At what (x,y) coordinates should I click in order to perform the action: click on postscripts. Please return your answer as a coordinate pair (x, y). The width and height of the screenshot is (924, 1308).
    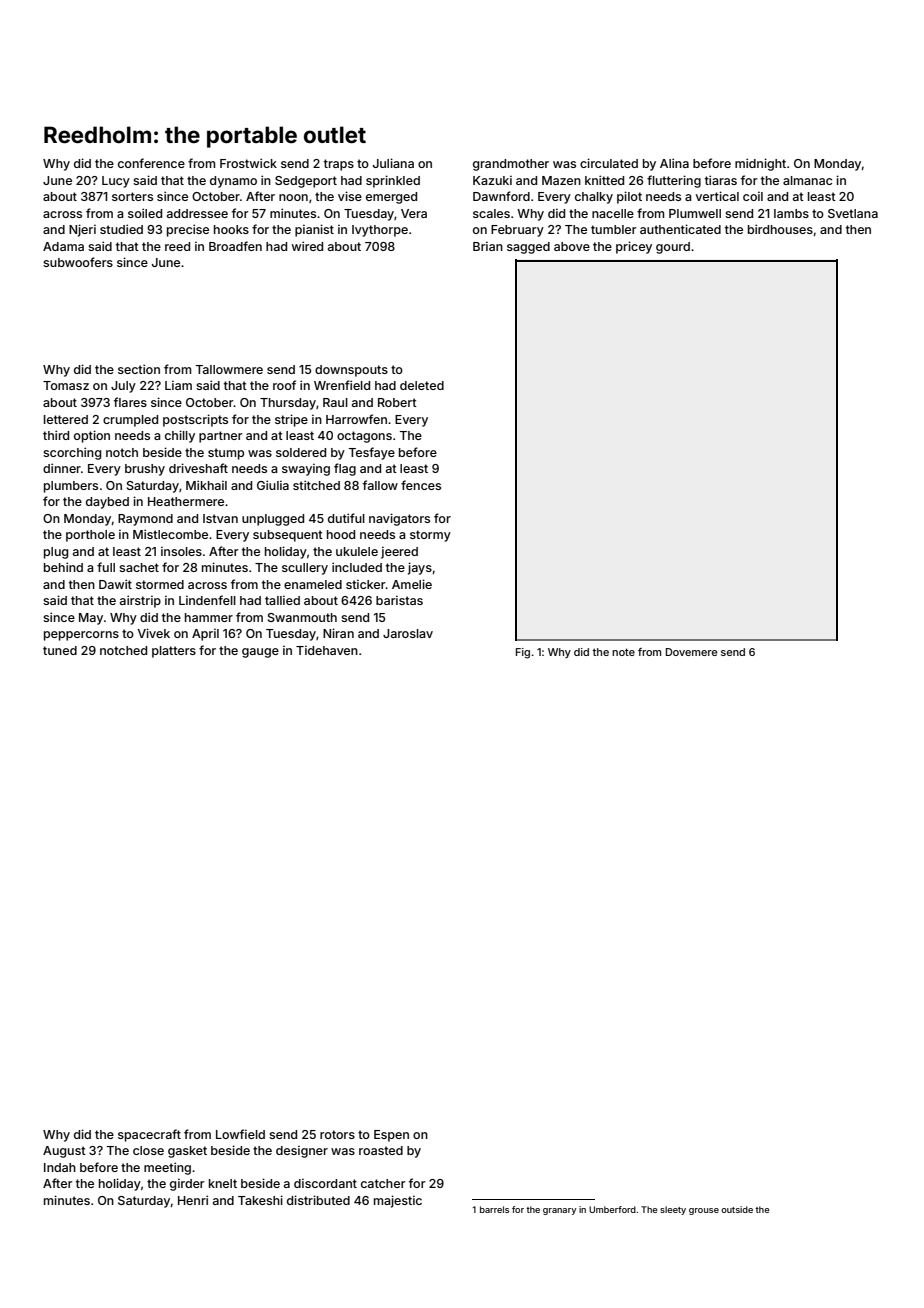
    Looking at the image, I should click on (195, 420).
